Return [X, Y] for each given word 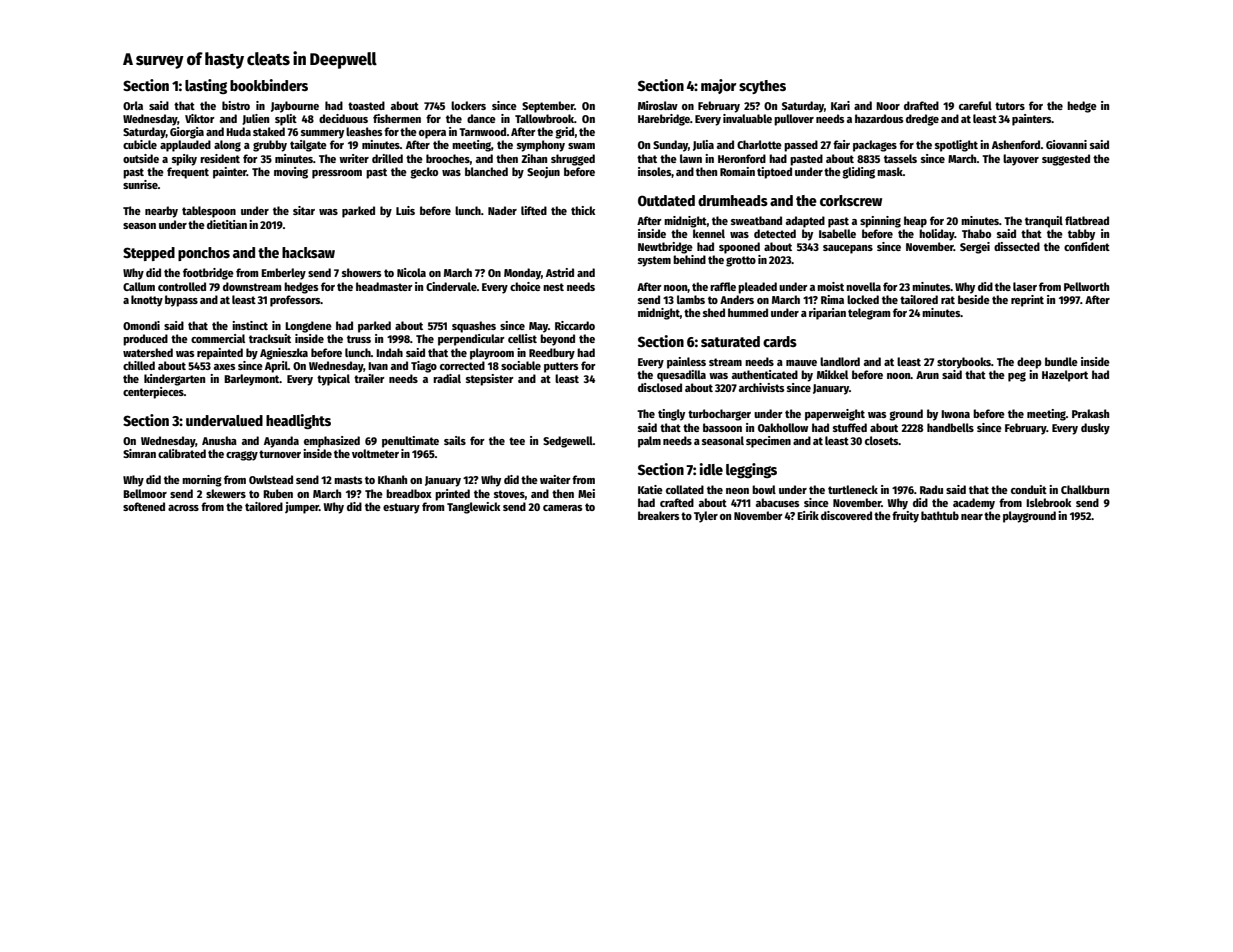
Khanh [392, 479]
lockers [468, 105]
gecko [424, 173]
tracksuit [270, 338]
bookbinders [269, 85]
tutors [1010, 106]
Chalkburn [1085, 489]
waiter [555, 479]
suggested [1066, 160]
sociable [521, 365]
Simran [139, 453]
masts [348, 480]
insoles [654, 171]
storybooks [964, 363]
